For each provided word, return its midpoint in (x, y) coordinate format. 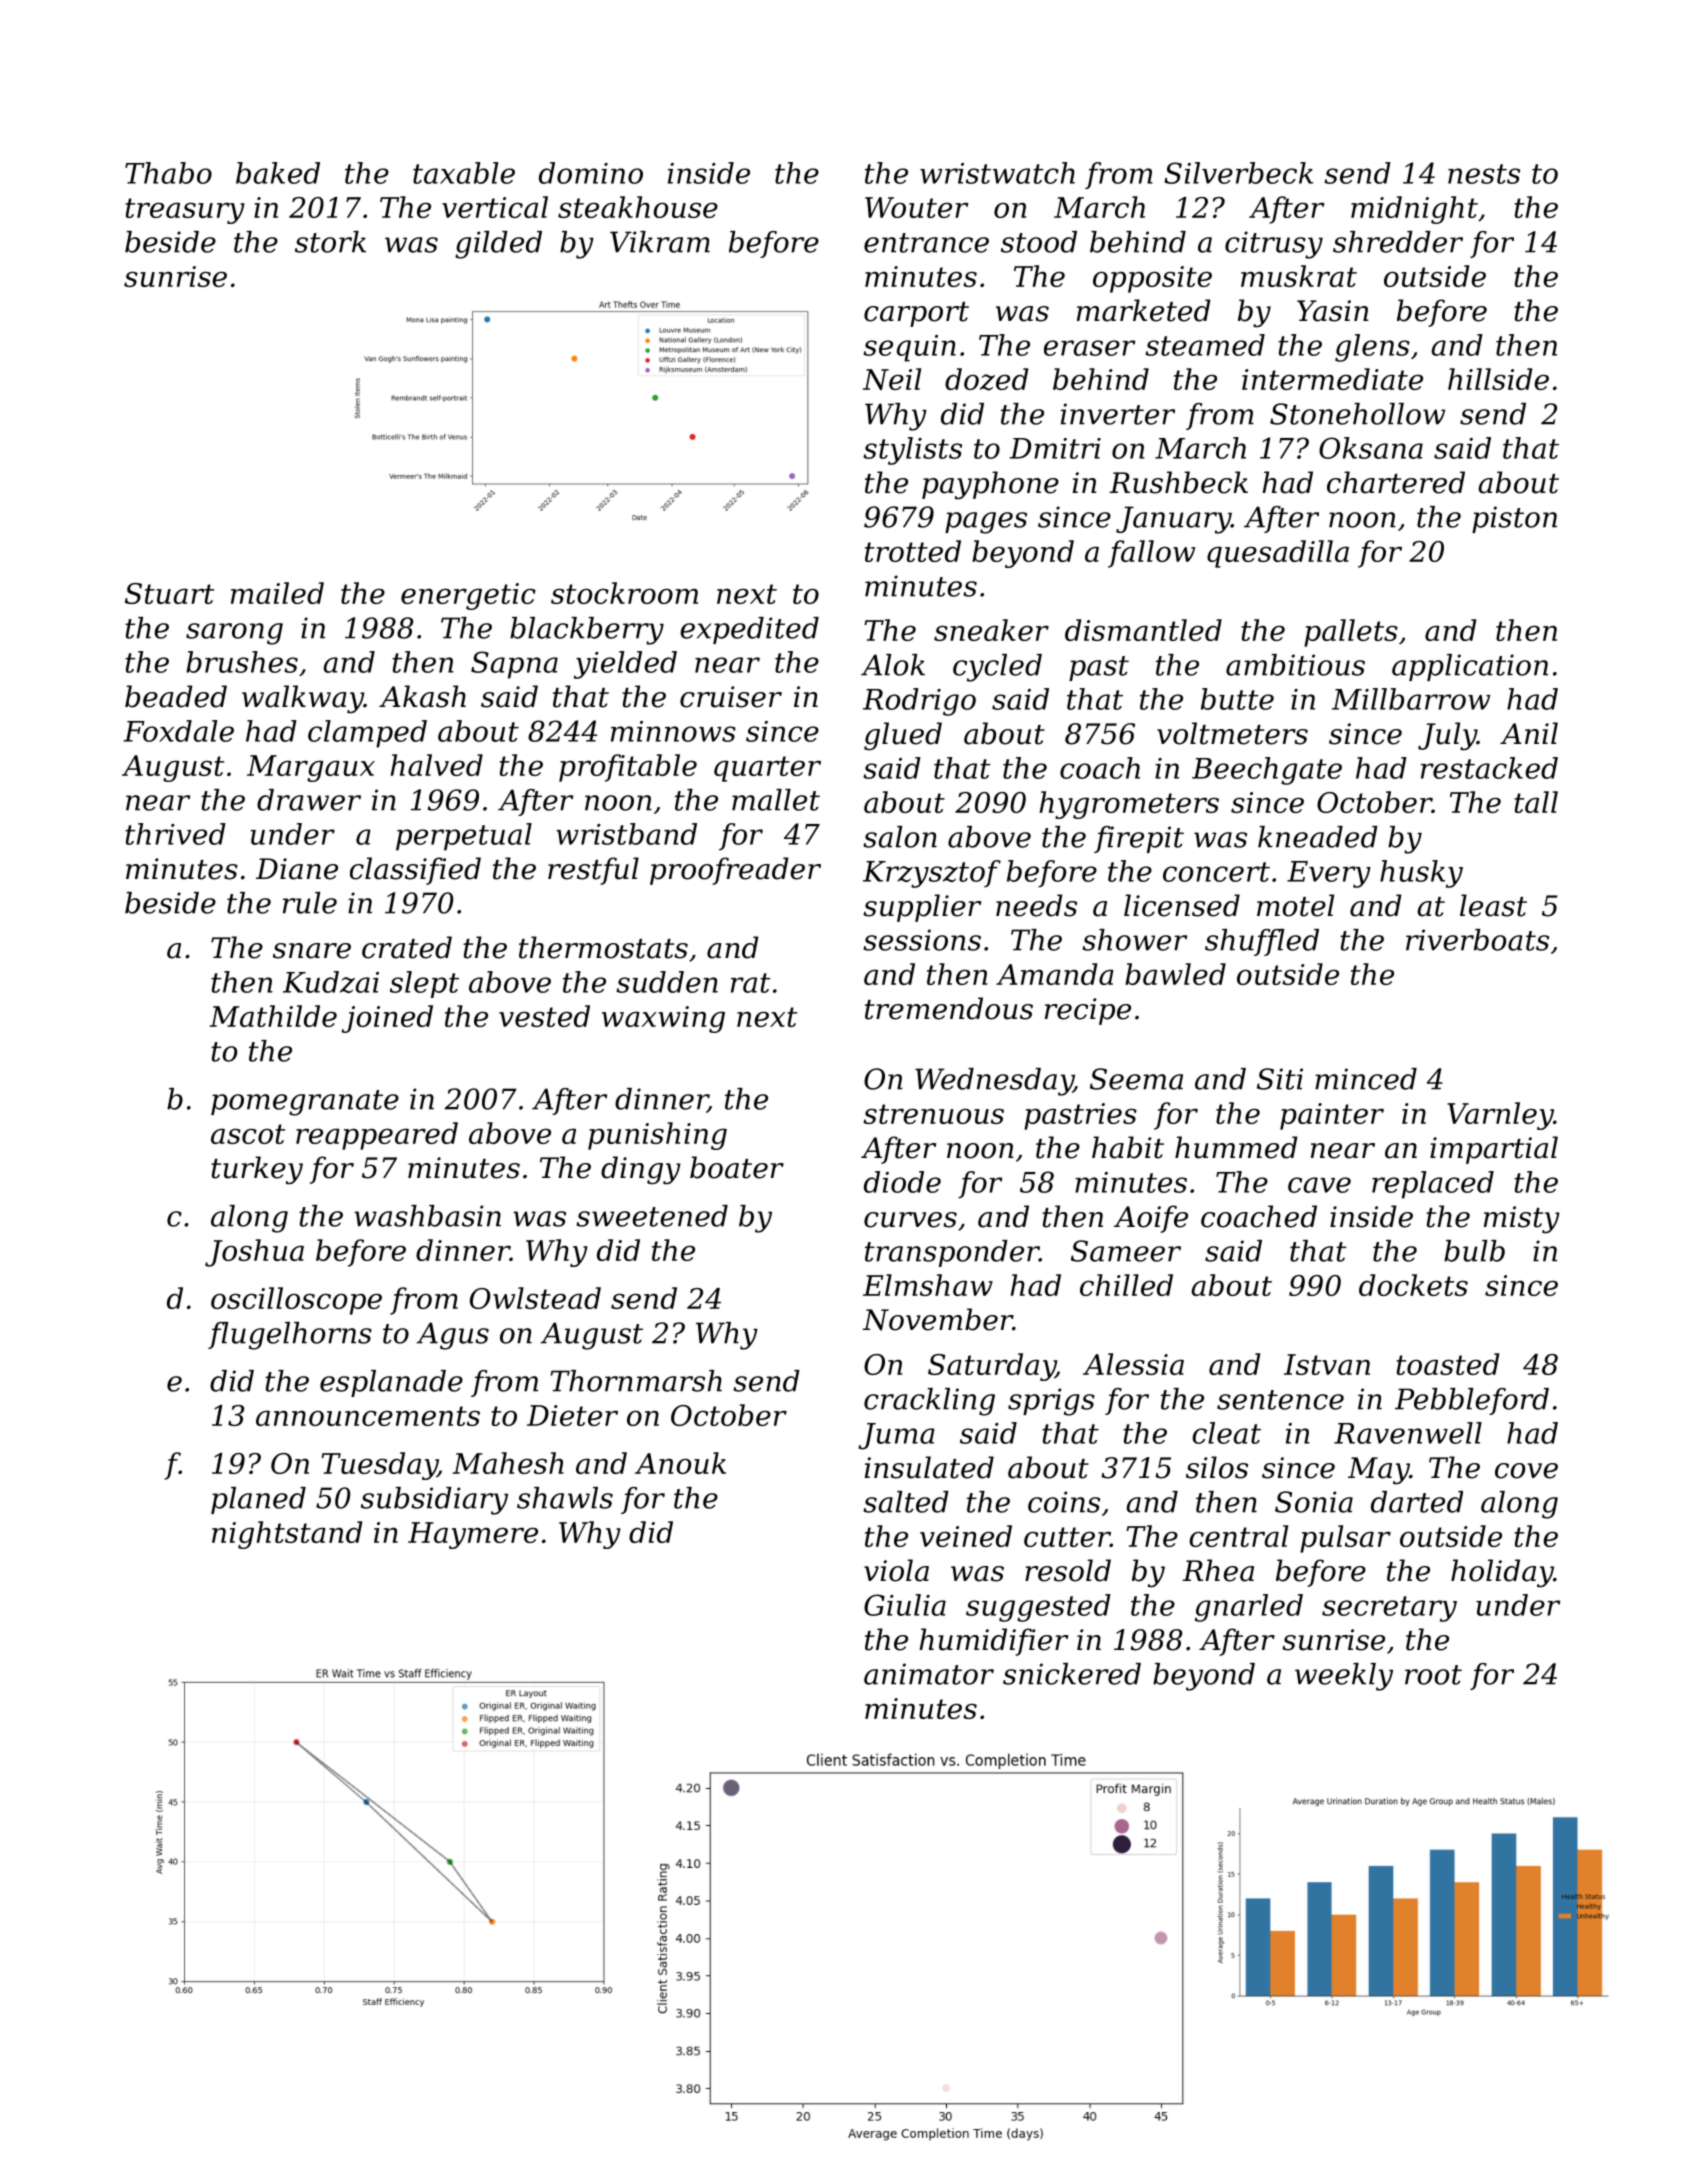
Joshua (254, 1253)
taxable (464, 173)
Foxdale (179, 731)
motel (1295, 905)
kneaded (1318, 837)
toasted (1448, 1364)
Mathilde (273, 1016)
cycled (997, 668)
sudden (667, 982)
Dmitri (1055, 448)
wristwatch (997, 173)
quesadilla (1278, 554)
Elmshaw (928, 1285)
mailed (277, 593)
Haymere (473, 1535)
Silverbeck (1239, 173)
